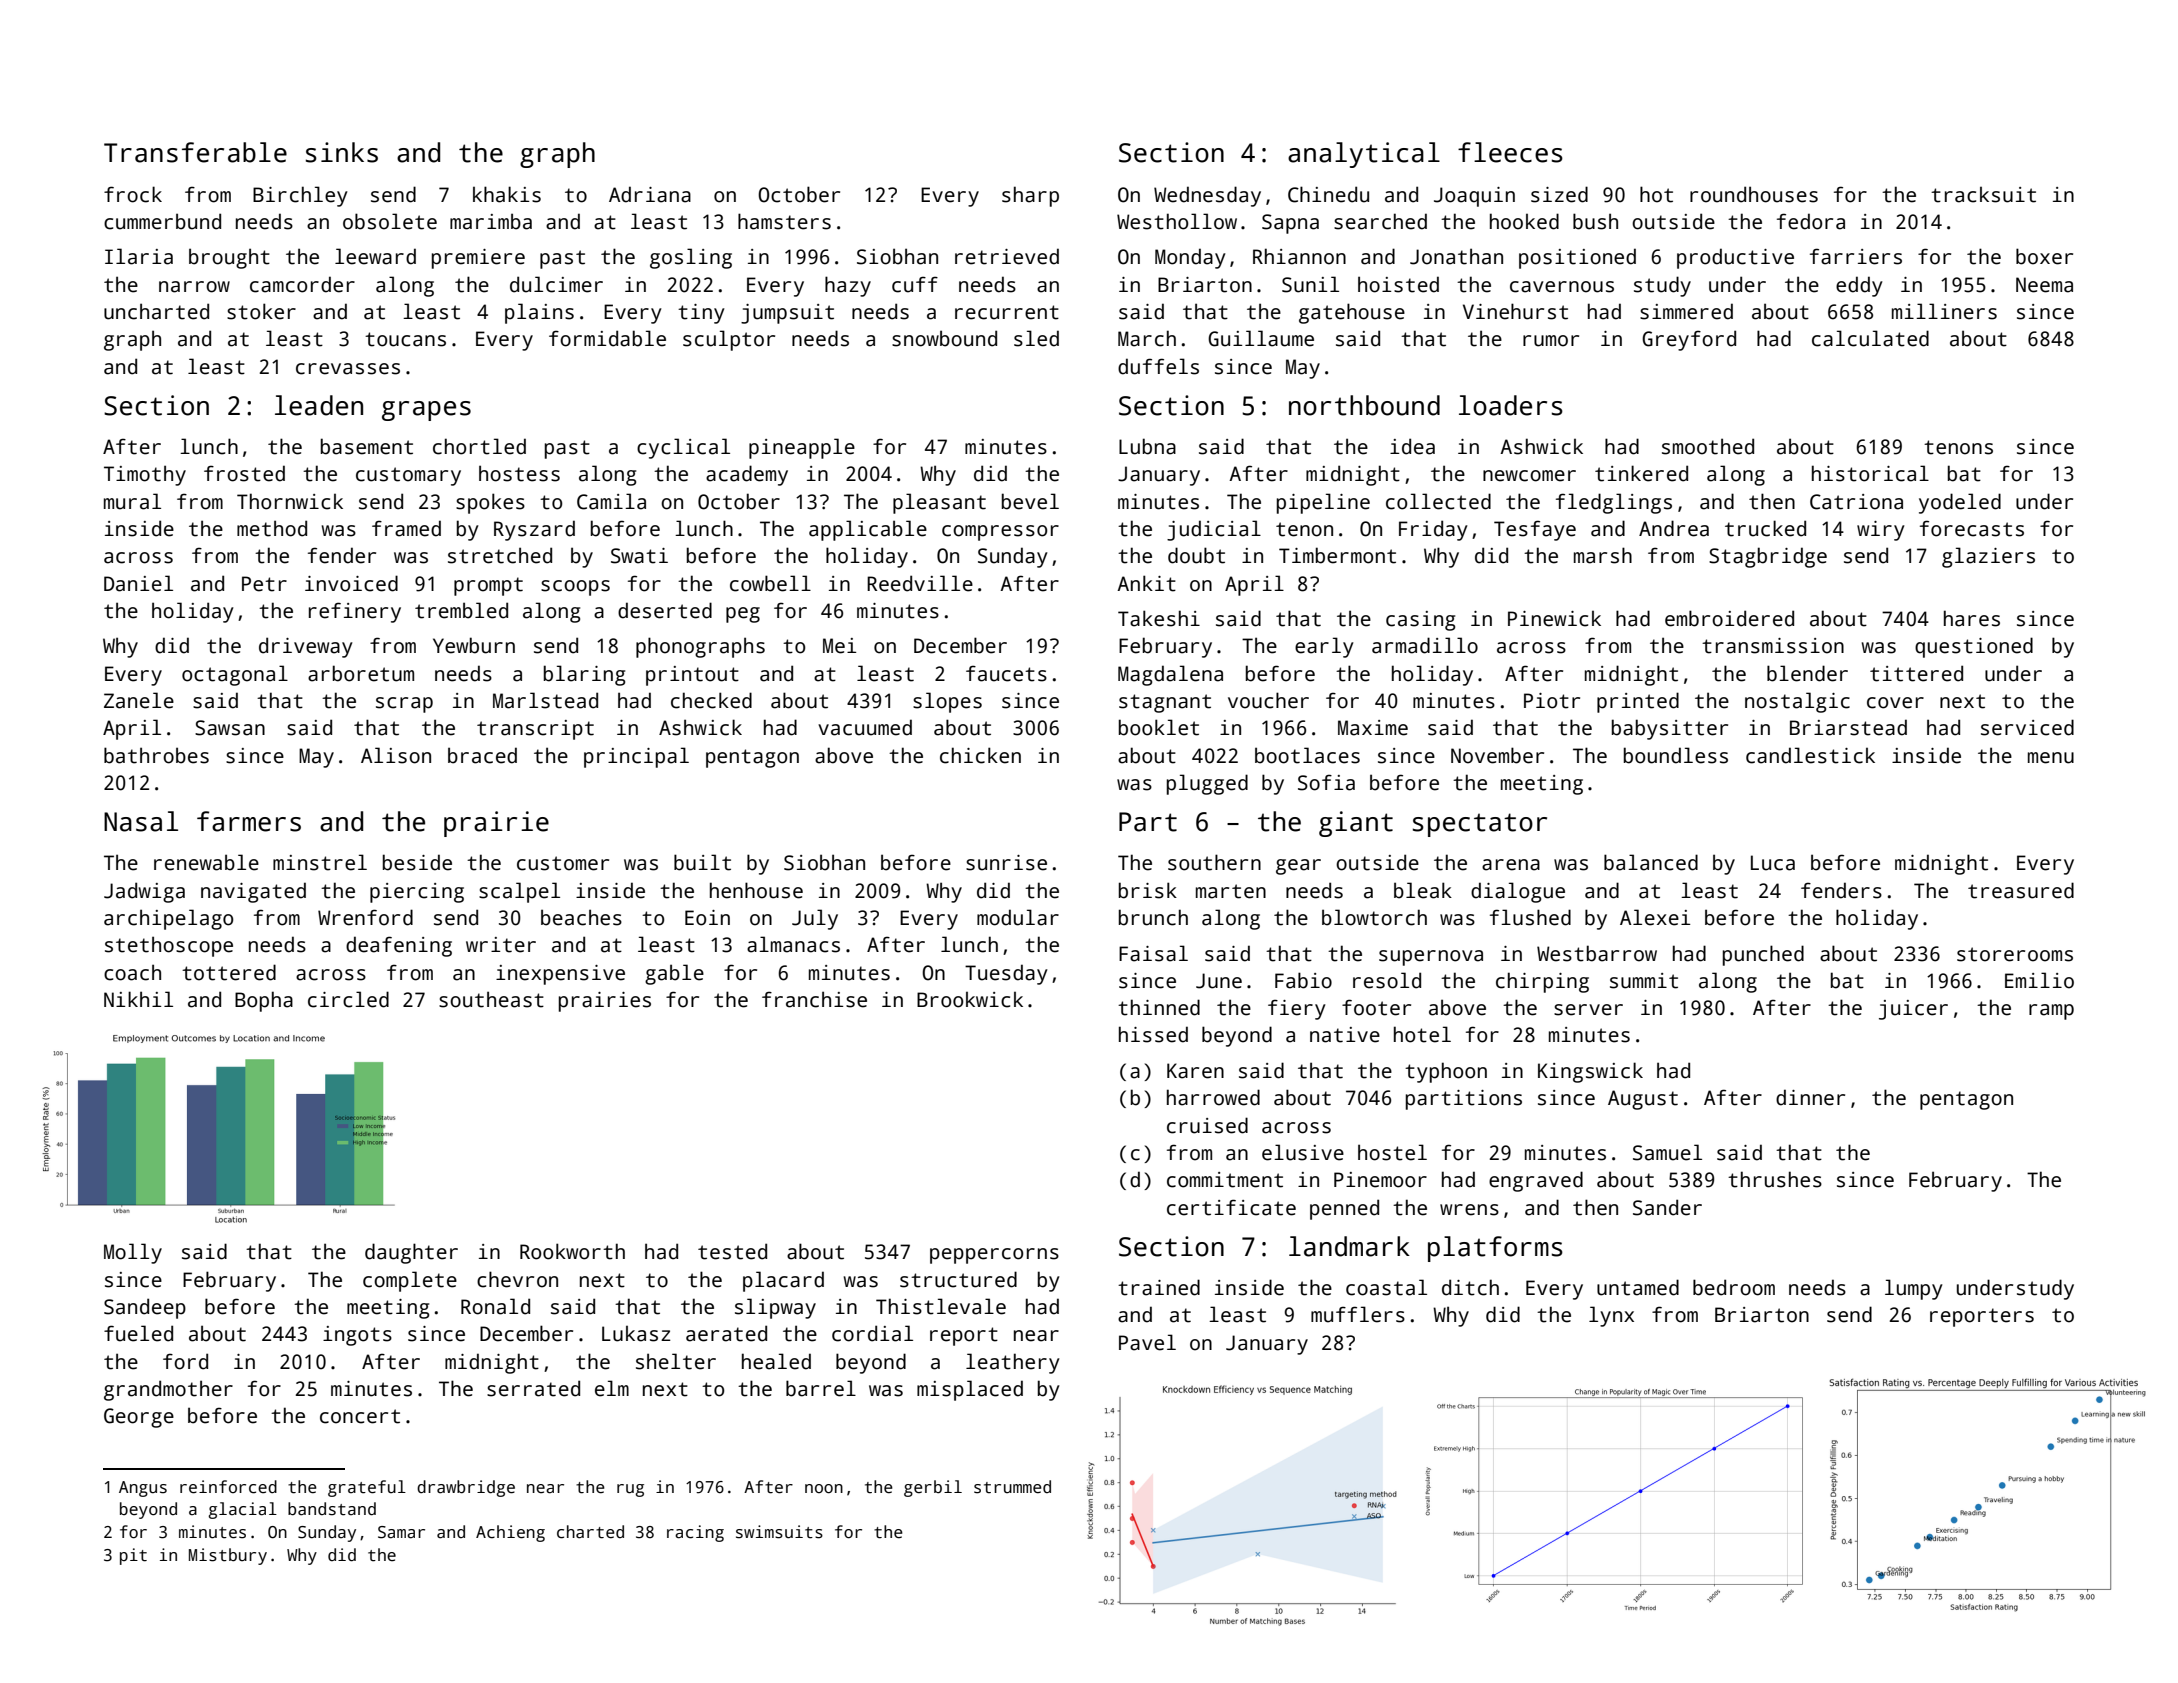  I want to click on fleeces, so click(1510, 152).
